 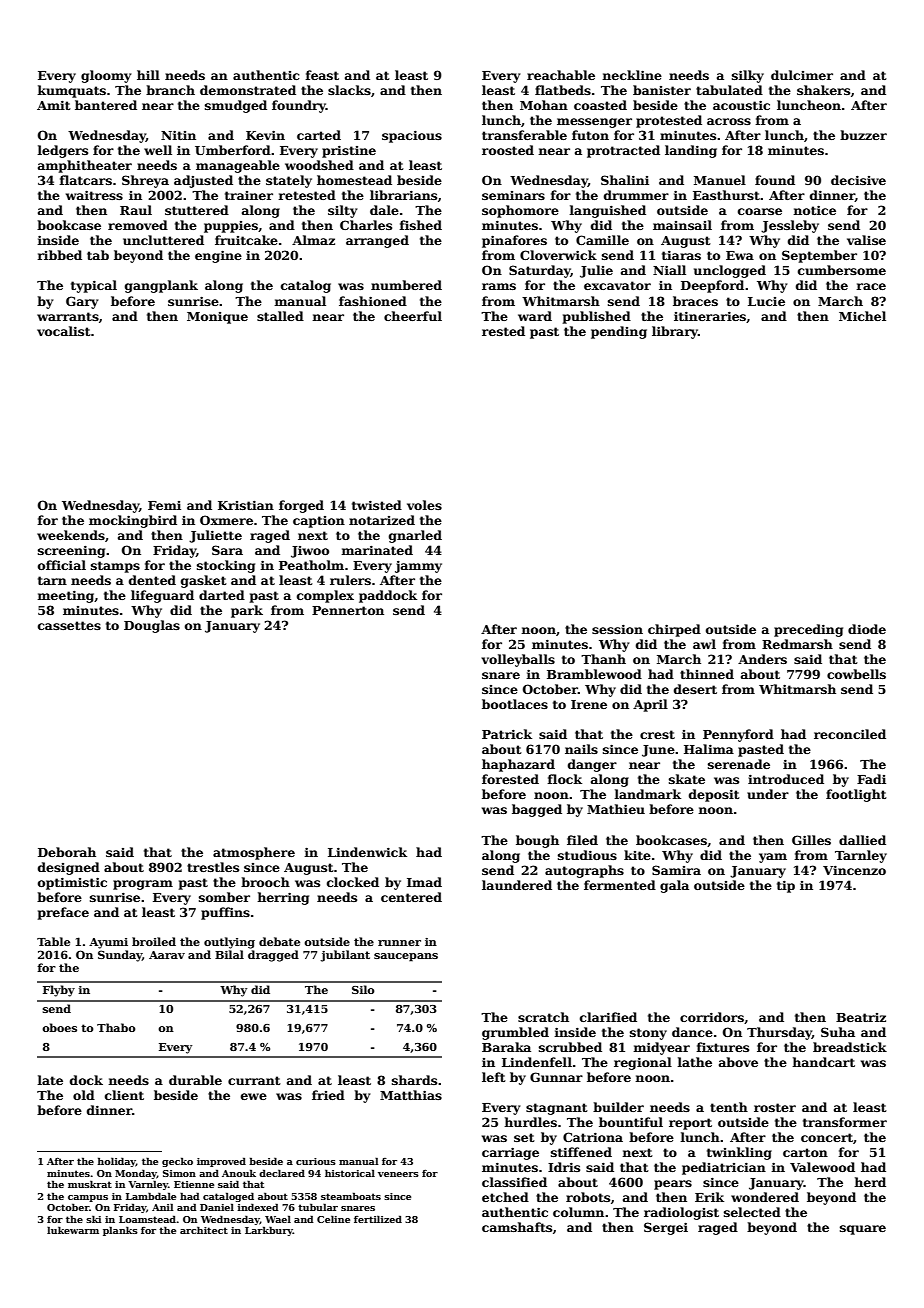 I want to click on Lucie, so click(x=766, y=301).
